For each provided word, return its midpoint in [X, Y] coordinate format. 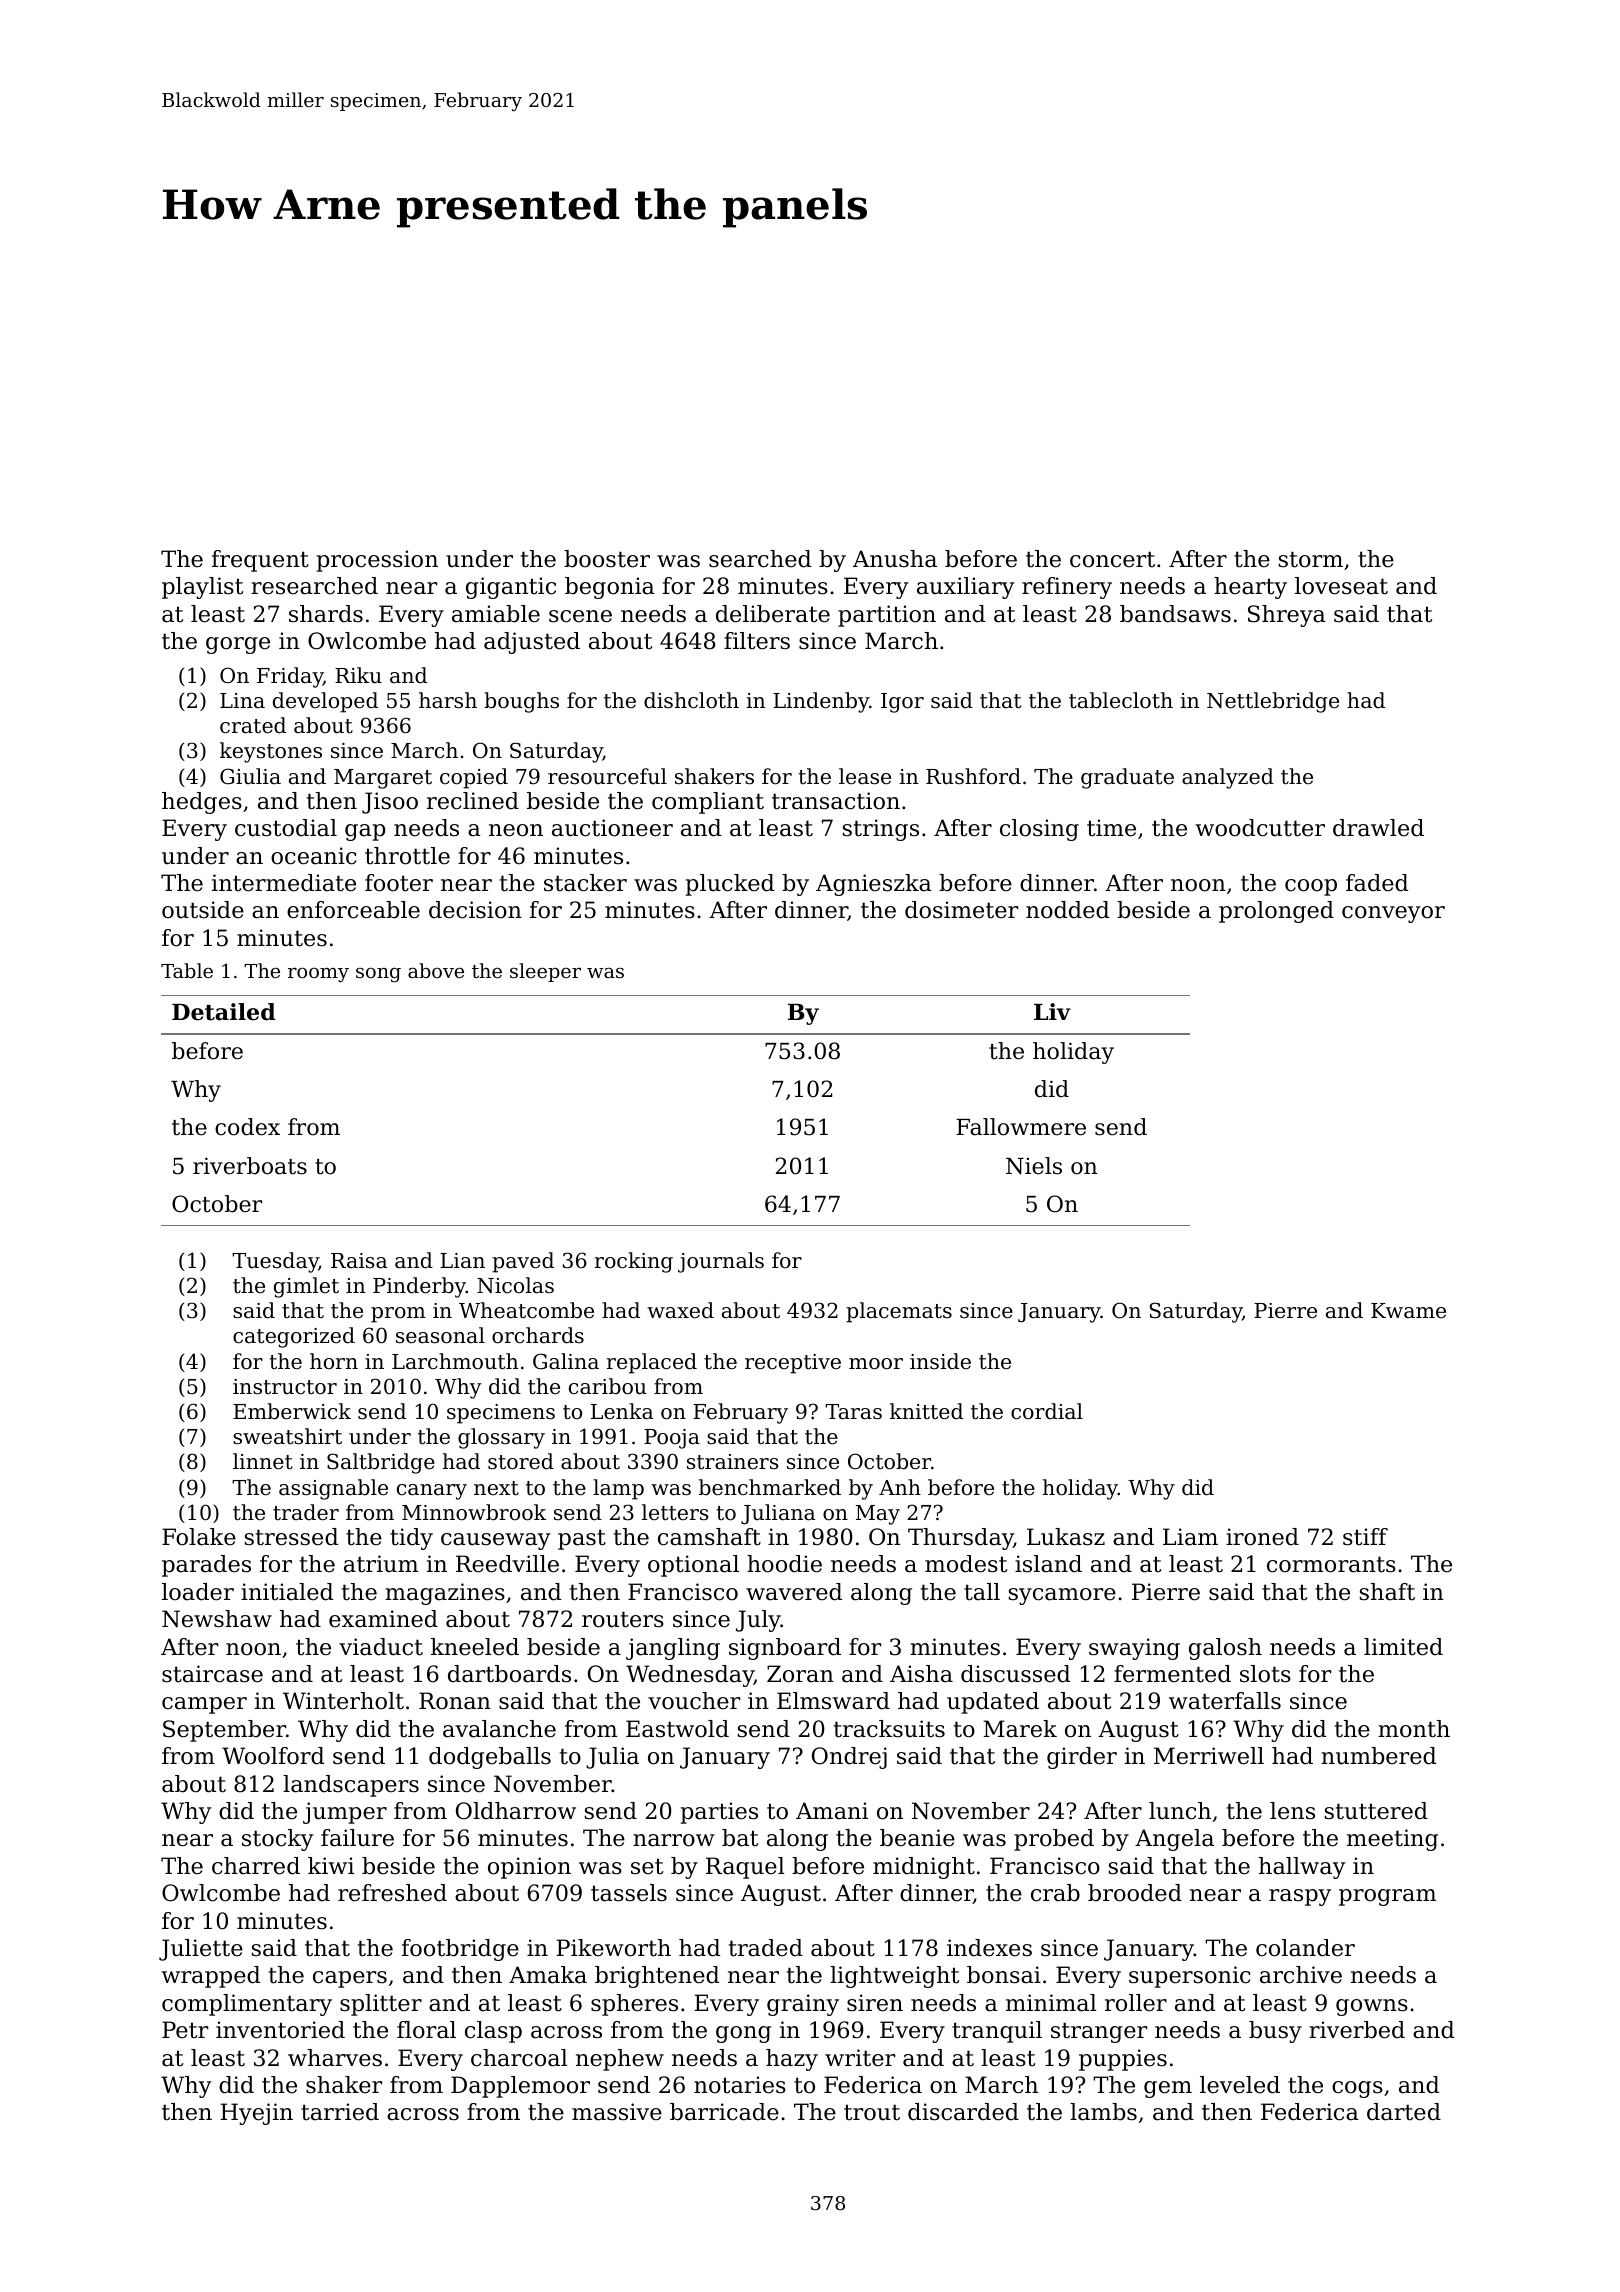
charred [256, 1866]
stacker [585, 883]
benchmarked [770, 1487]
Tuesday [275, 1262]
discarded [963, 2112]
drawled [1378, 828]
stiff [1365, 1537]
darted [1404, 2112]
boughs [521, 702]
